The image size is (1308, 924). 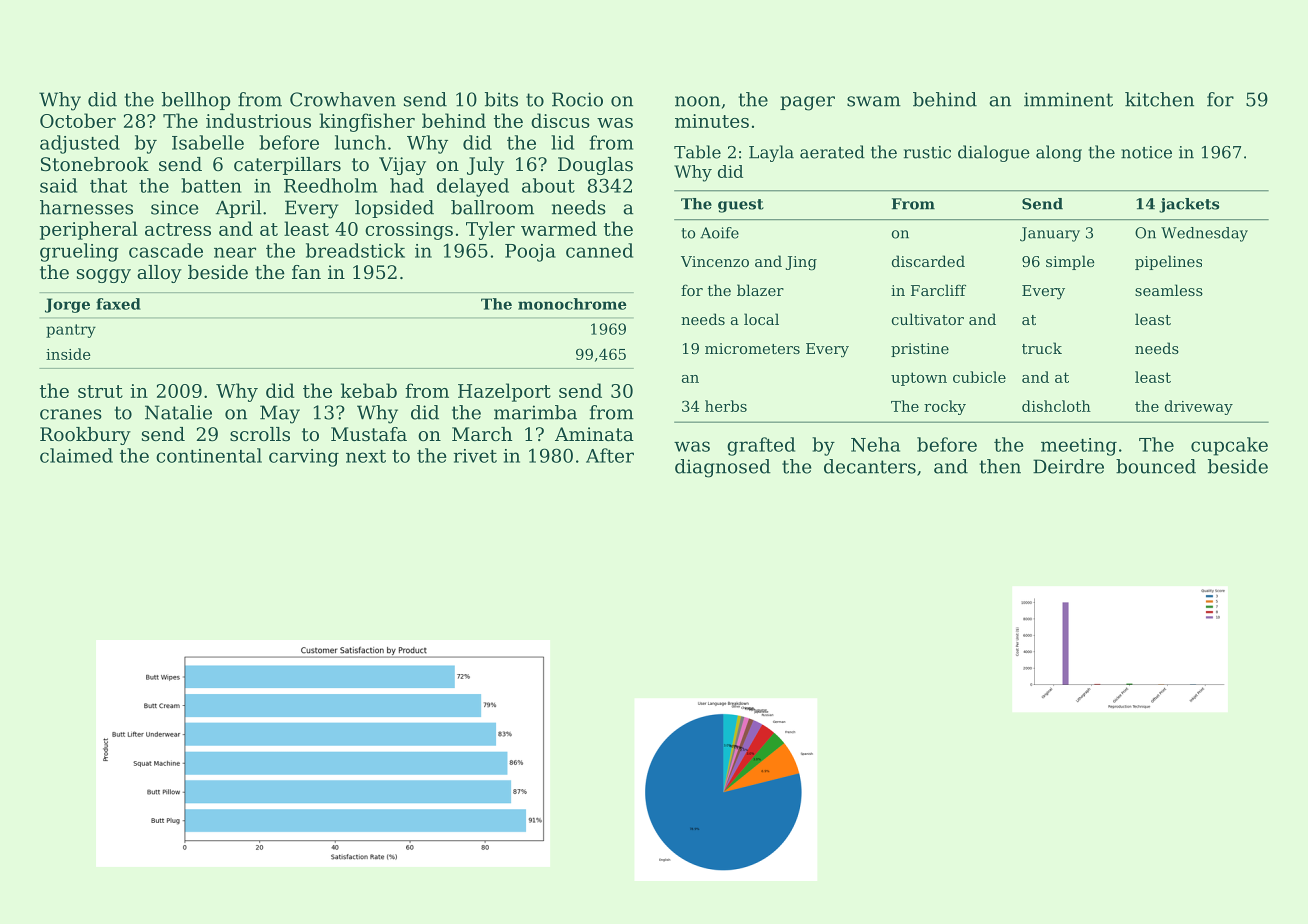 I want to click on Jing, so click(x=801, y=263).
